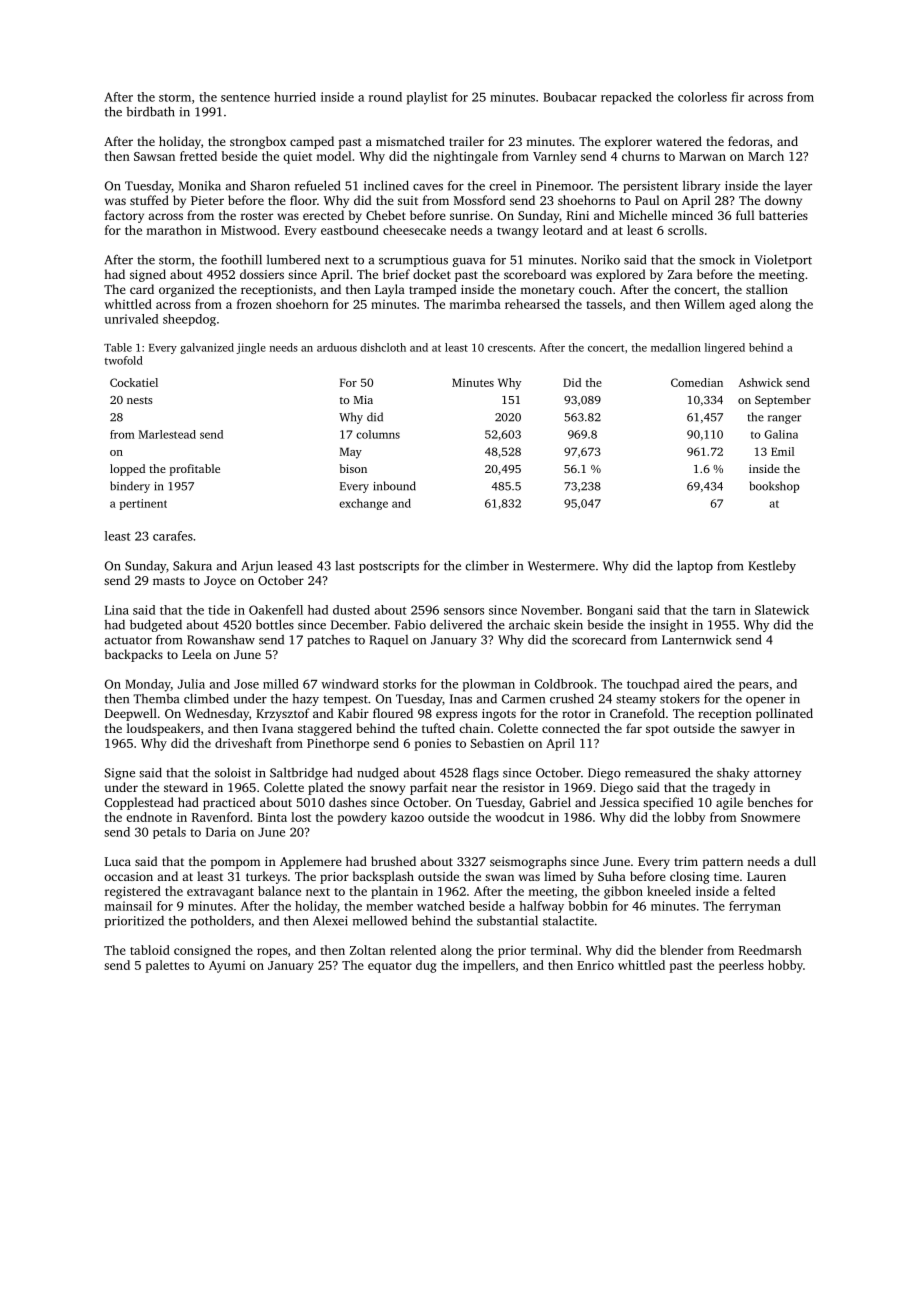 Image resolution: width=924 pixels, height=1314 pixels. What do you see at coordinates (150, 111) in the page?
I see `birdbath` at bounding box center [150, 111].
